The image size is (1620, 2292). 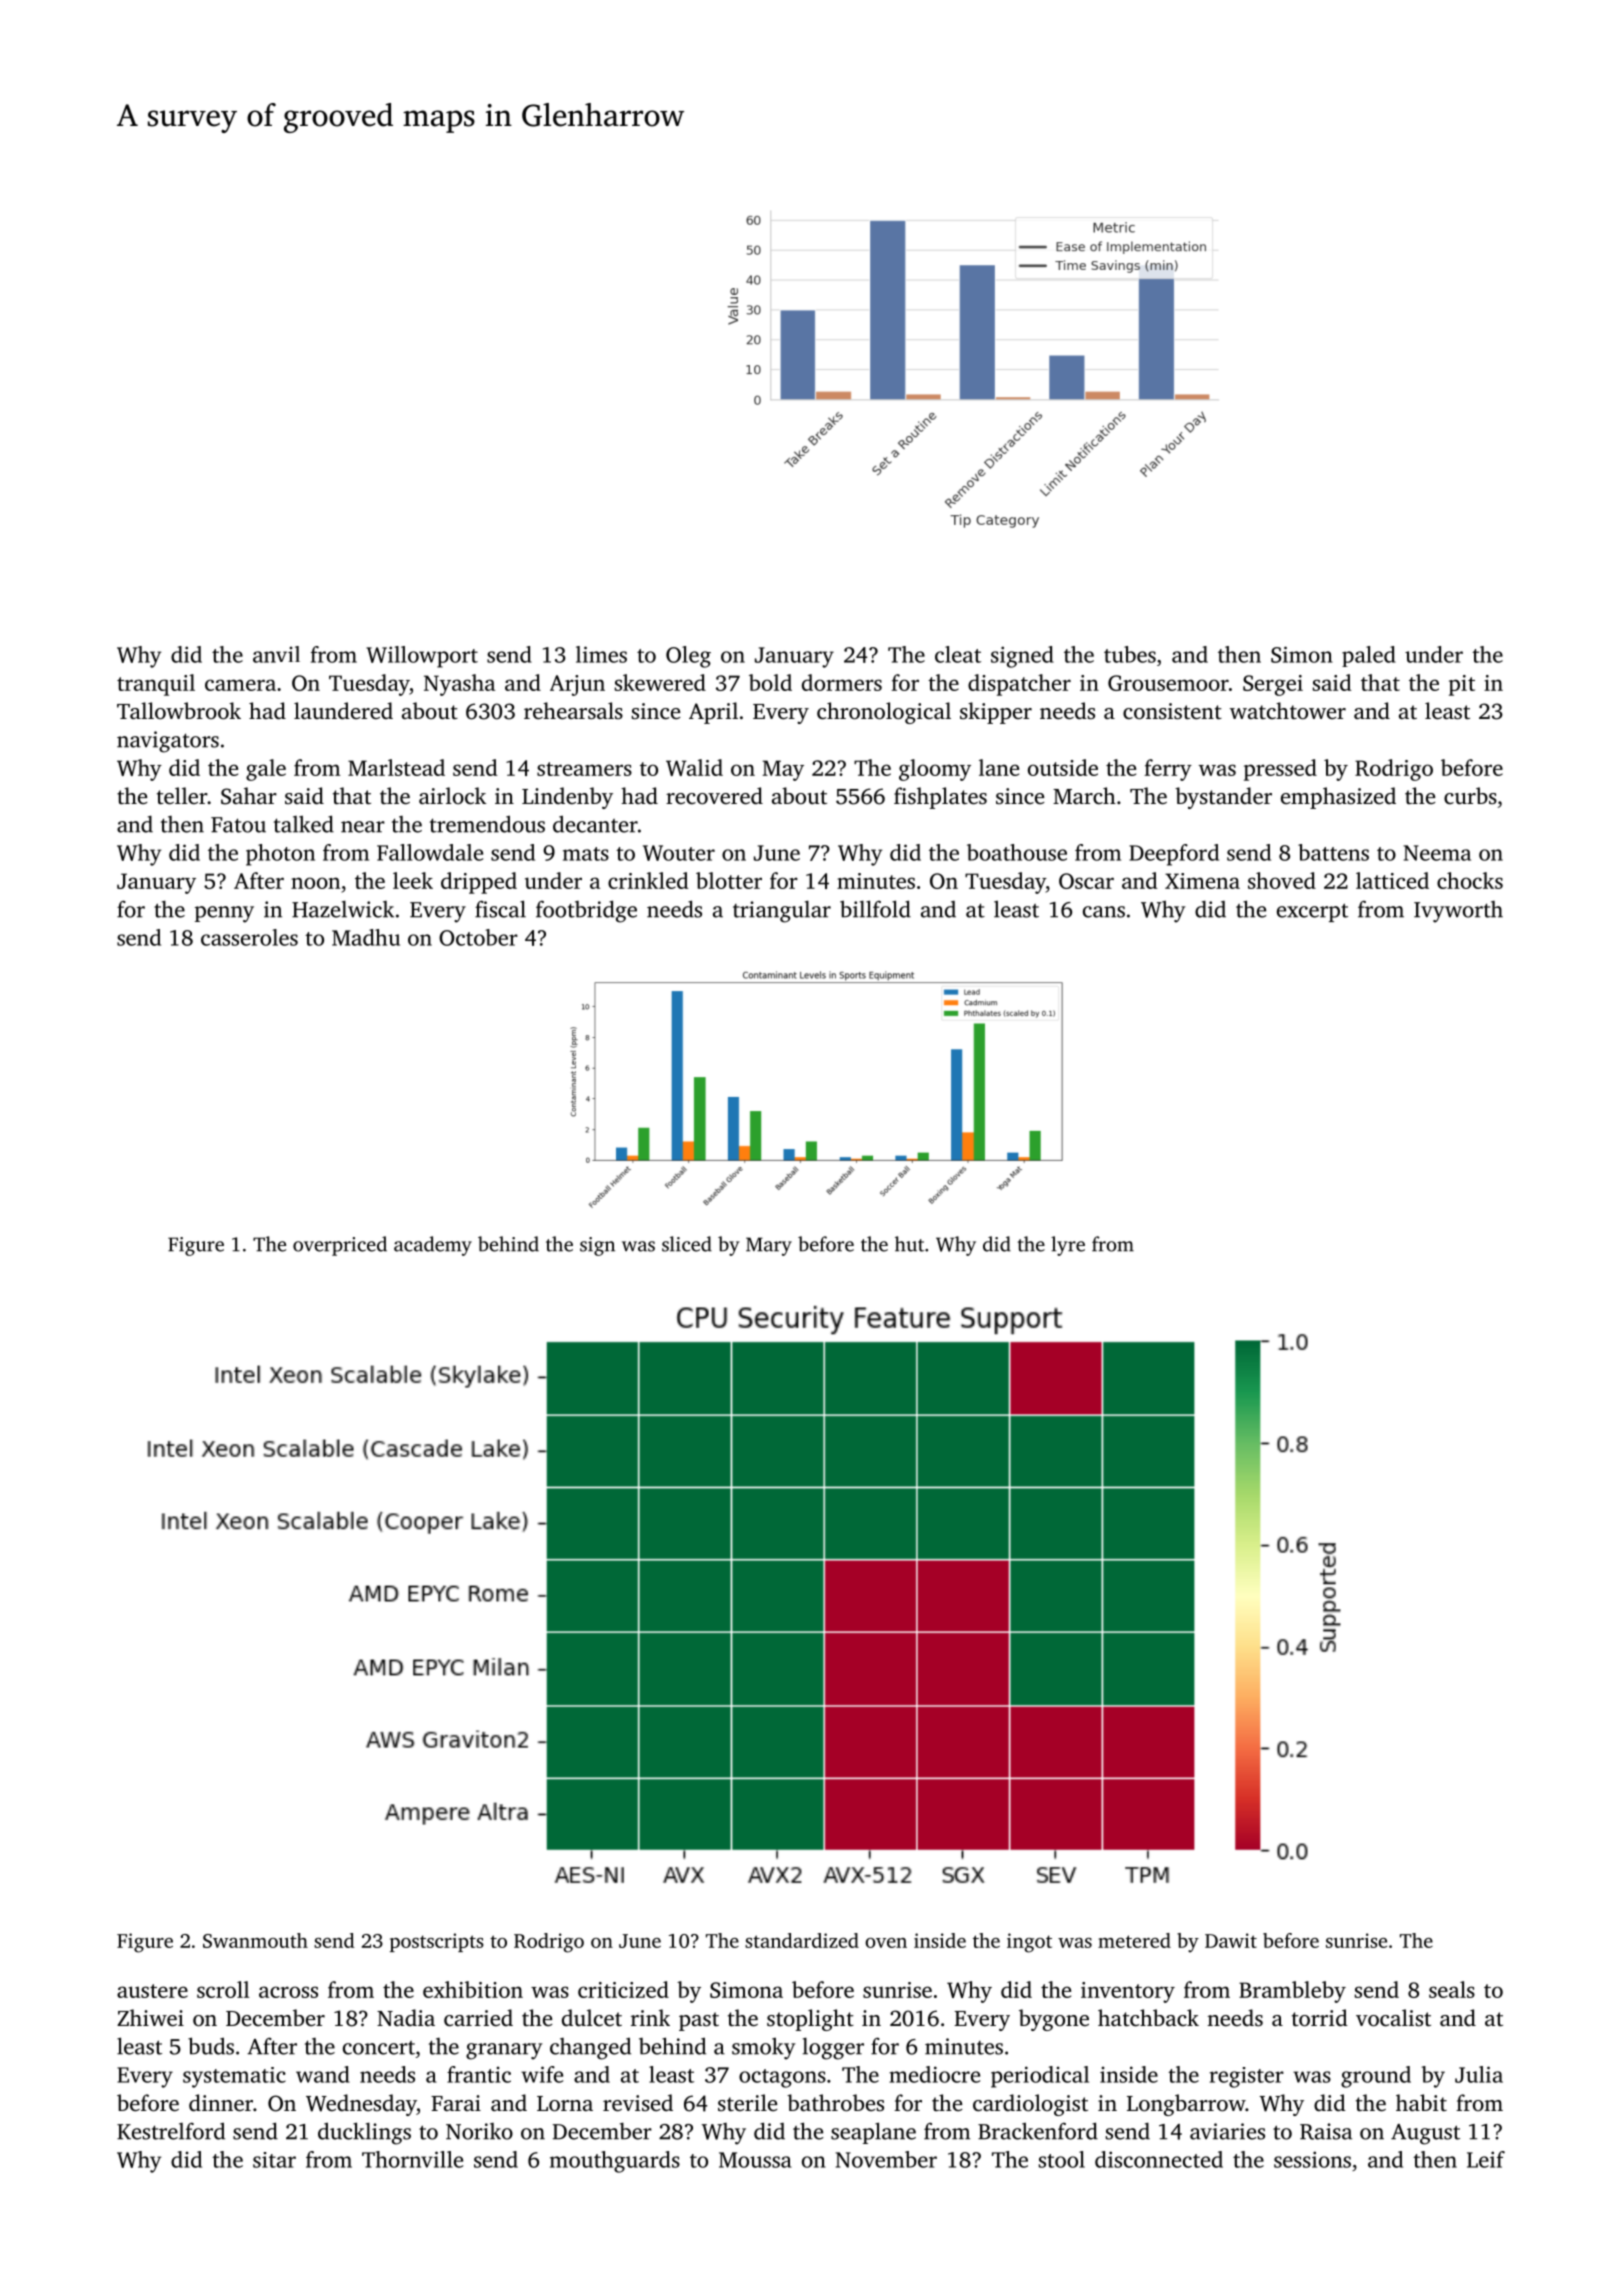 What do you see at coordinates (255, 1940) in the screenshot?
I see `Swanmouth` at bounding box center [255, 1940].
